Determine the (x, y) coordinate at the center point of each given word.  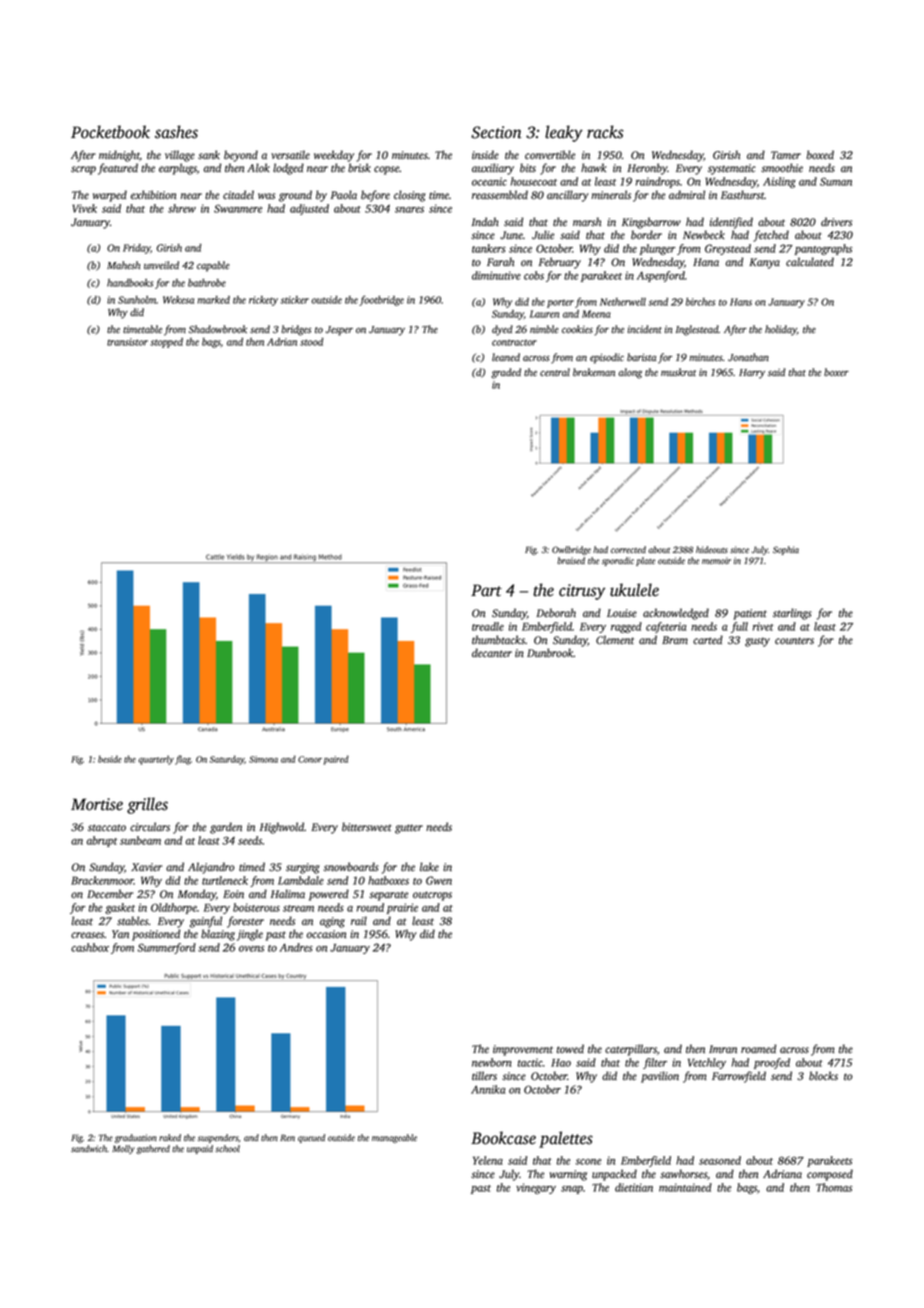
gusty (757, 642)
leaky (564, 133)
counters (794, 641)
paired (336, 760)
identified (731, 223)
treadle (488, 626)
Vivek (84, 208)
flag (183, 760)
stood (312, 342)
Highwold (282, 828)
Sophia (786, 550)
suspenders (218, 1138)
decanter (492, 652)
